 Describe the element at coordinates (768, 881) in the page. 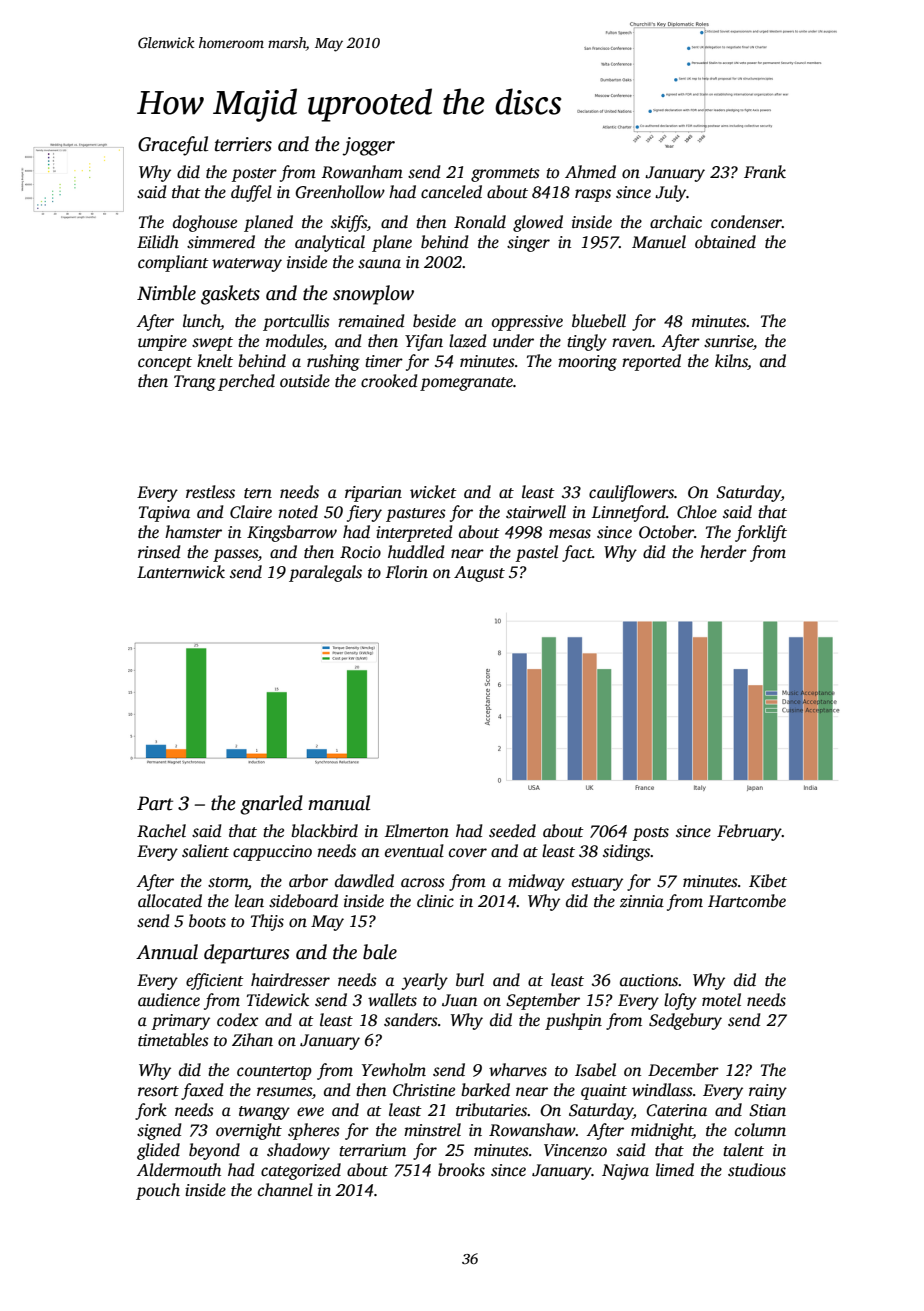

I see `Kibet` at that location.
